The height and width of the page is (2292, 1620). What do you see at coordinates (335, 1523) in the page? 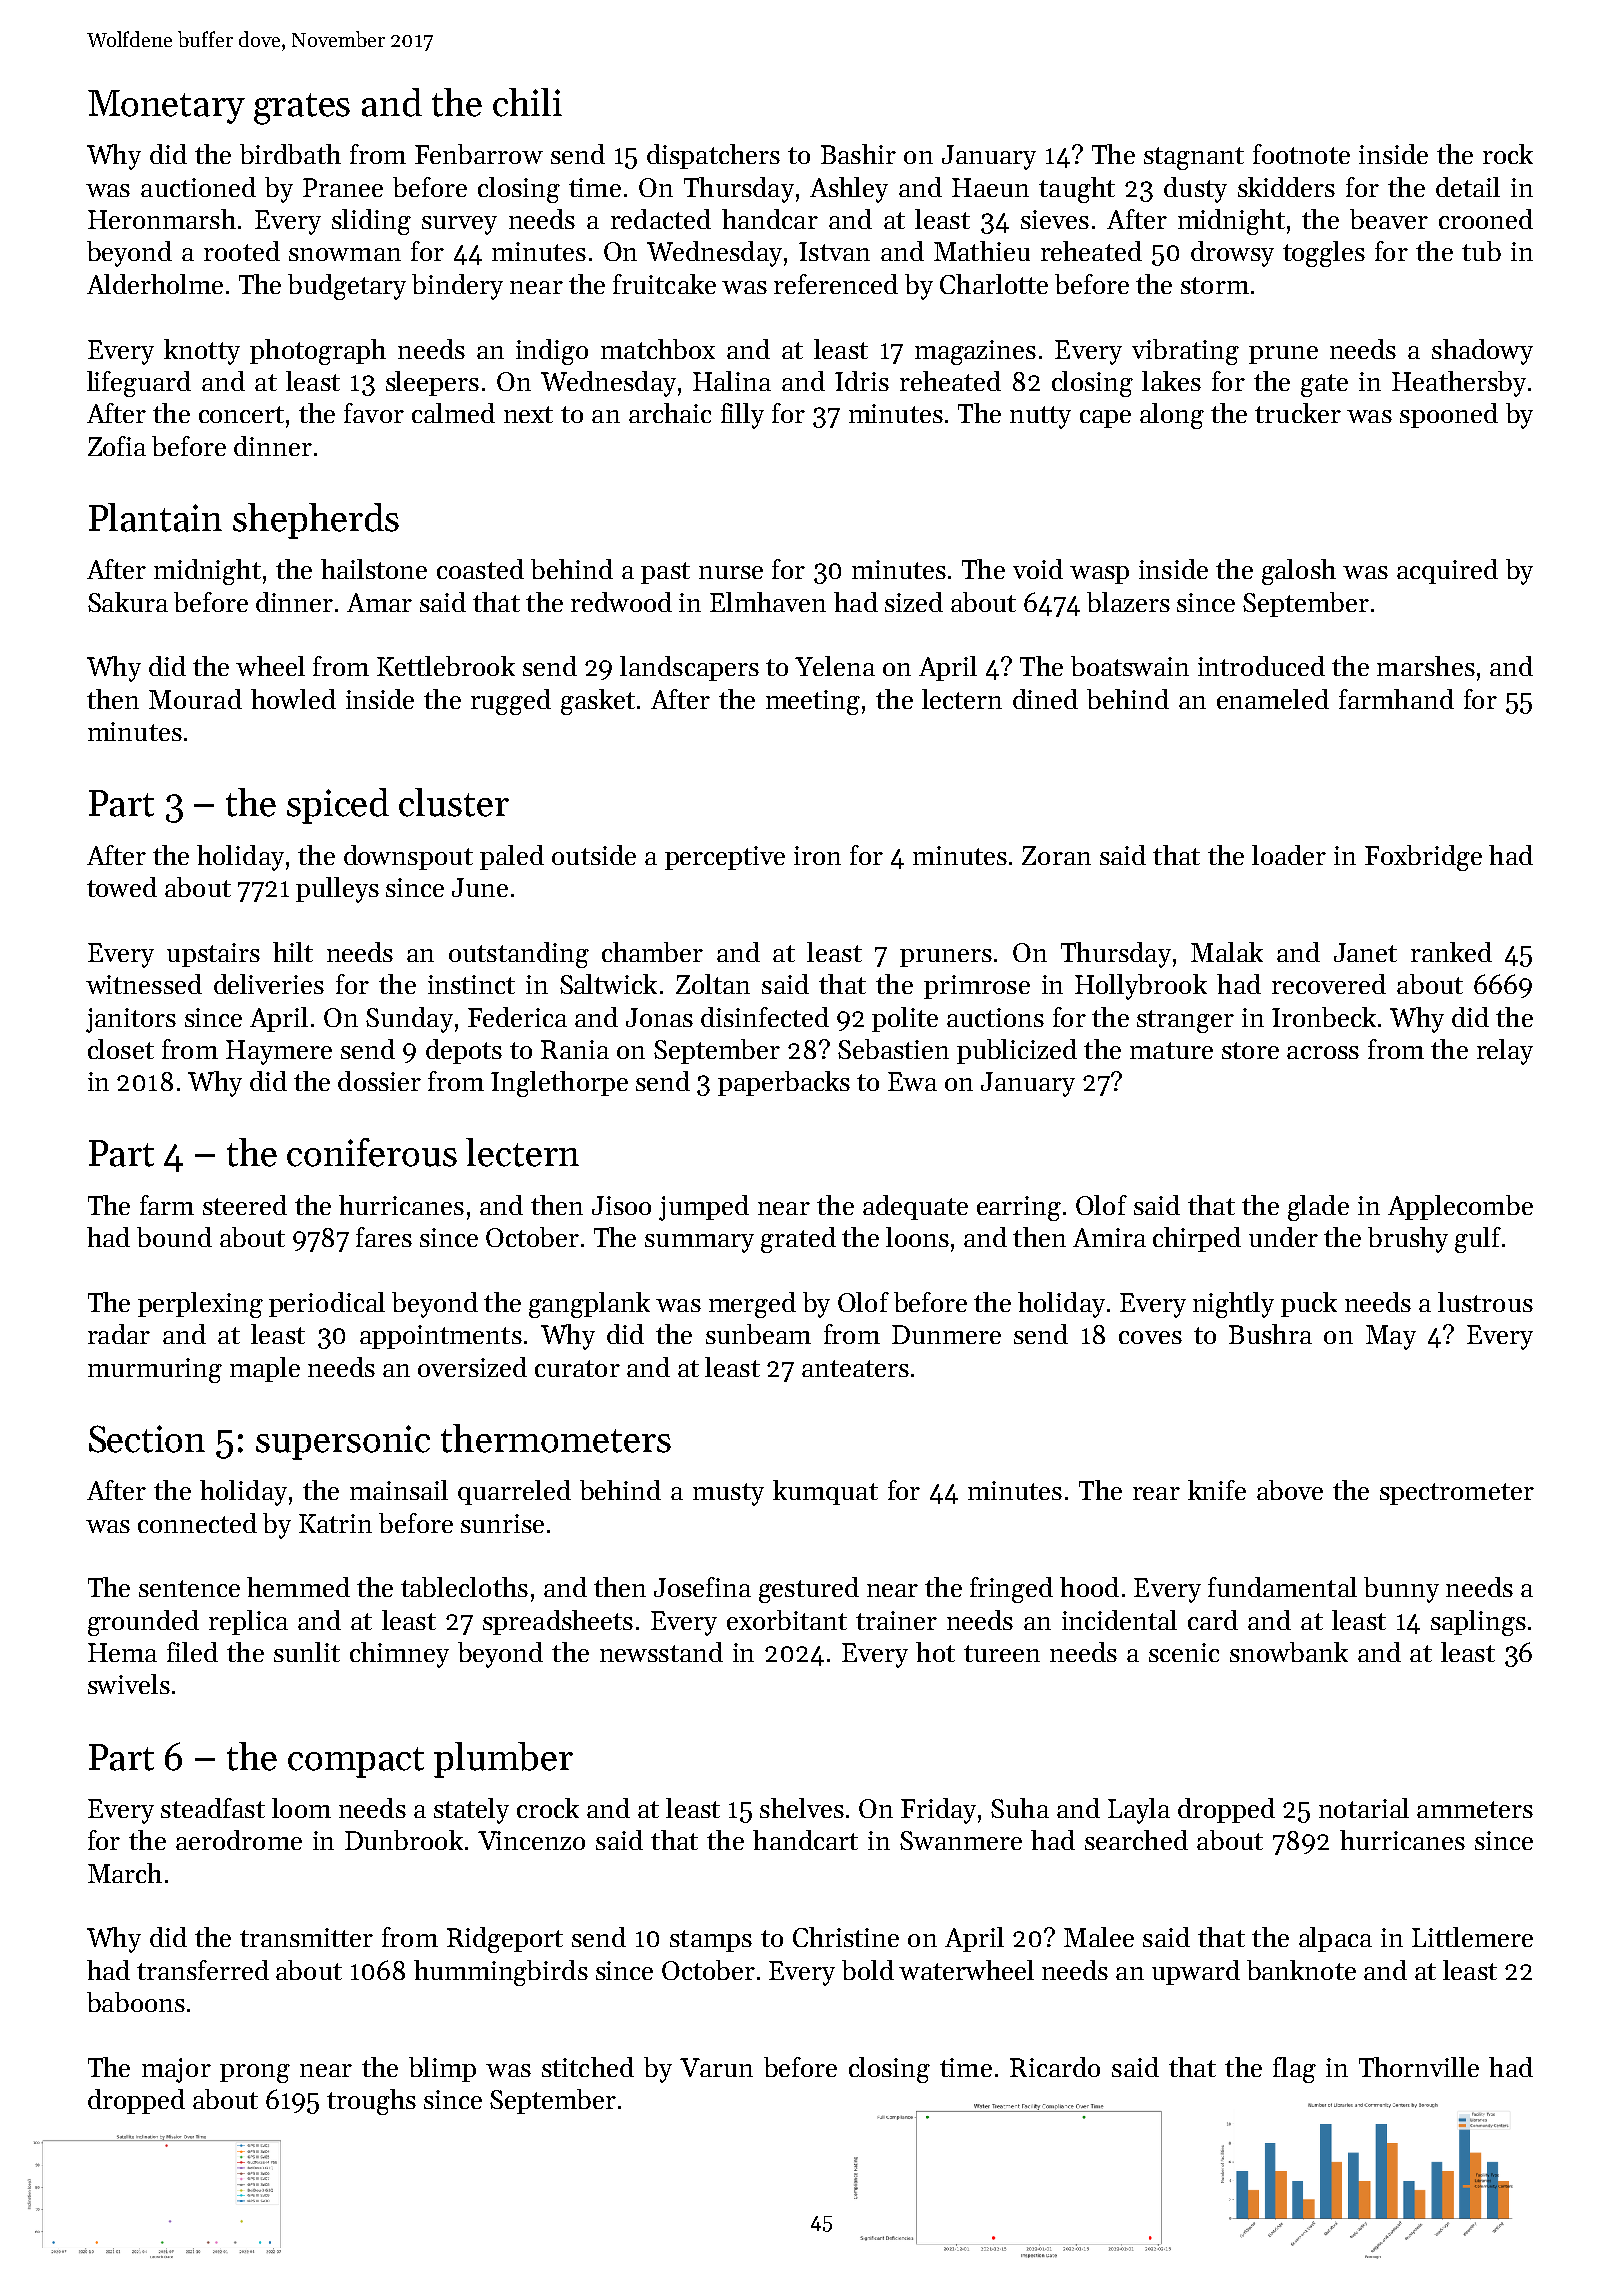
I see `Katrin` at bounding box center [335, 1523].
